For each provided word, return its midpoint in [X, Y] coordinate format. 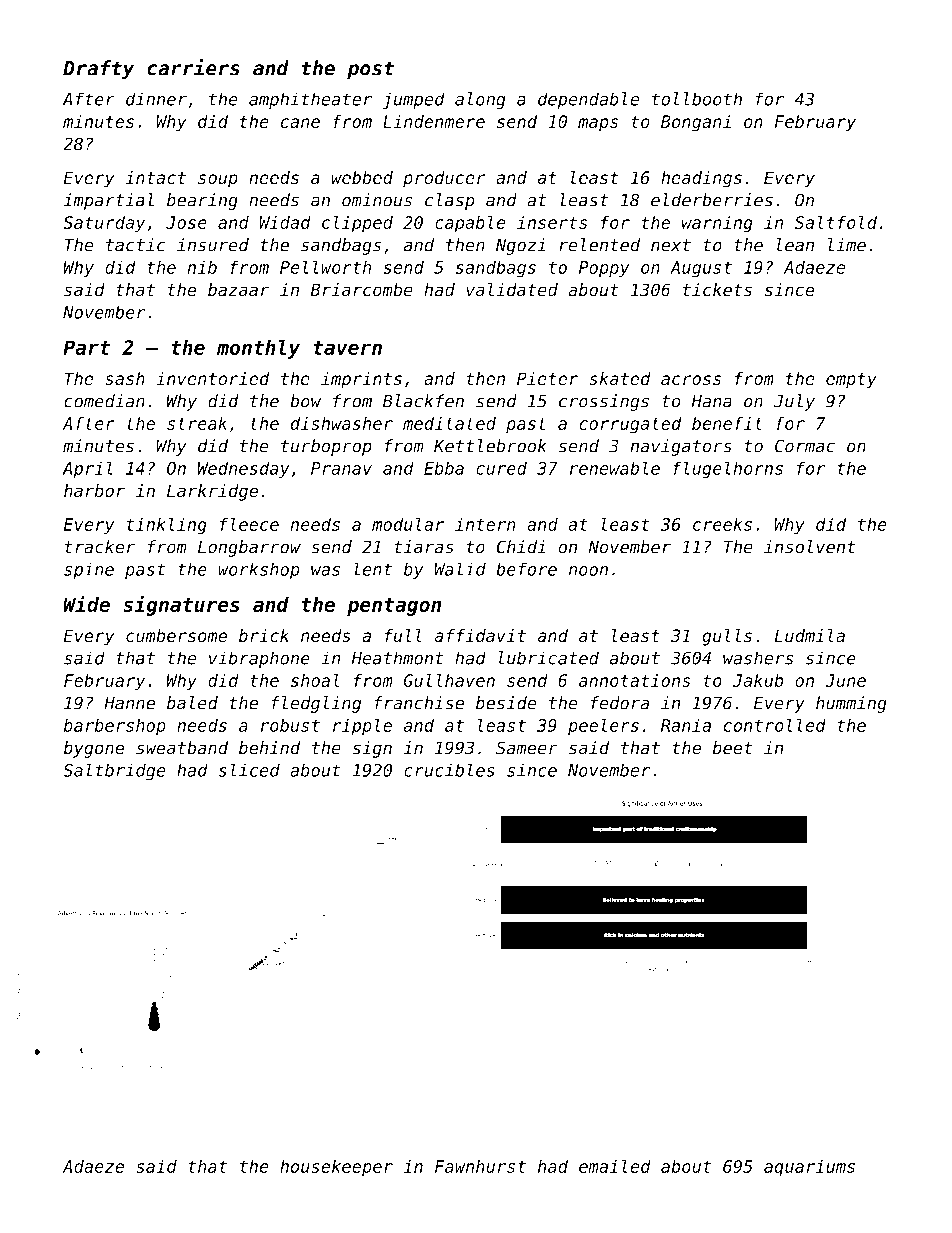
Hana [711, 401]
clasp [450, 201]
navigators [681, 447]
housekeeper [336, 1168]
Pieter [547, 378]
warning [717, 224]
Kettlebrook [490, 446]
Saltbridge [114, 772]
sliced [249, 770]
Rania [686, 725]
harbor [94, 491]
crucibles [449, 770]
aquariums [809, 1168]
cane [300, 123]
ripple [362, 727]
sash [125, 379]
